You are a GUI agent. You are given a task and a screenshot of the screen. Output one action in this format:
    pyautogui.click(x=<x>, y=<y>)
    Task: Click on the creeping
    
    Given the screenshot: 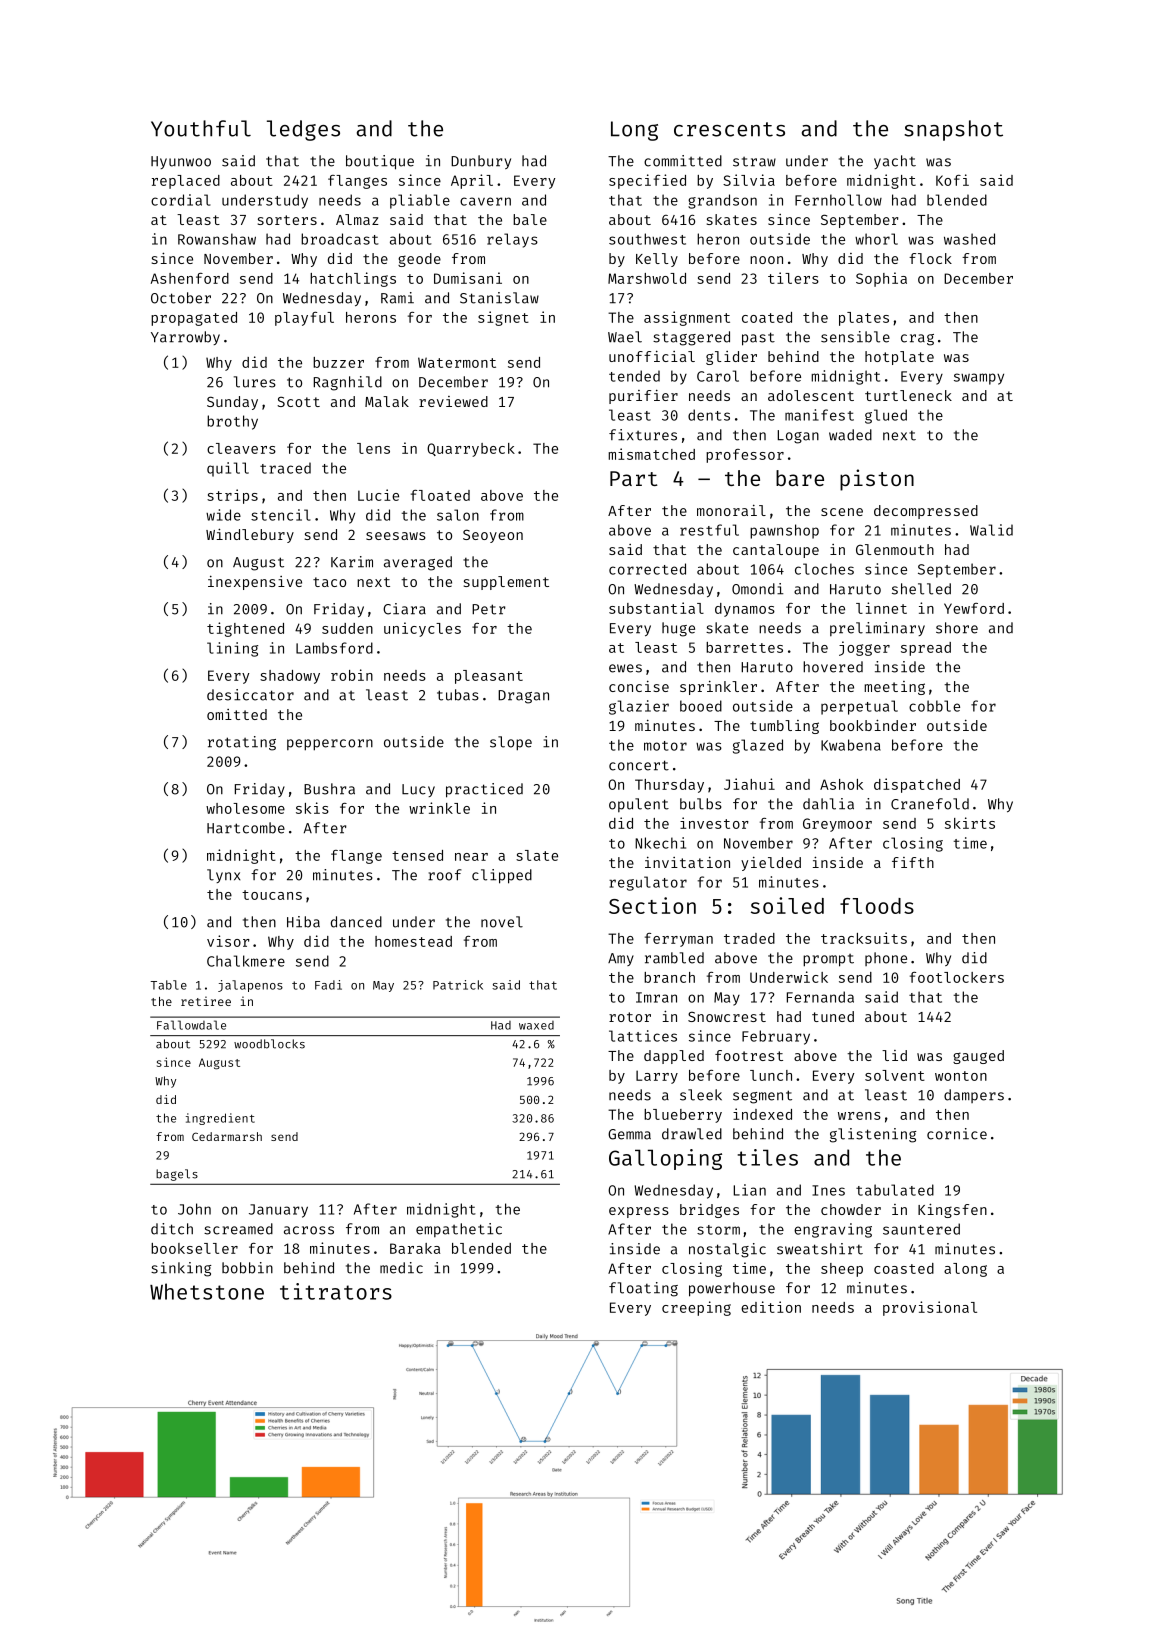 What is the action you would take?
    pyautogui.click(x=696, y=1308)
